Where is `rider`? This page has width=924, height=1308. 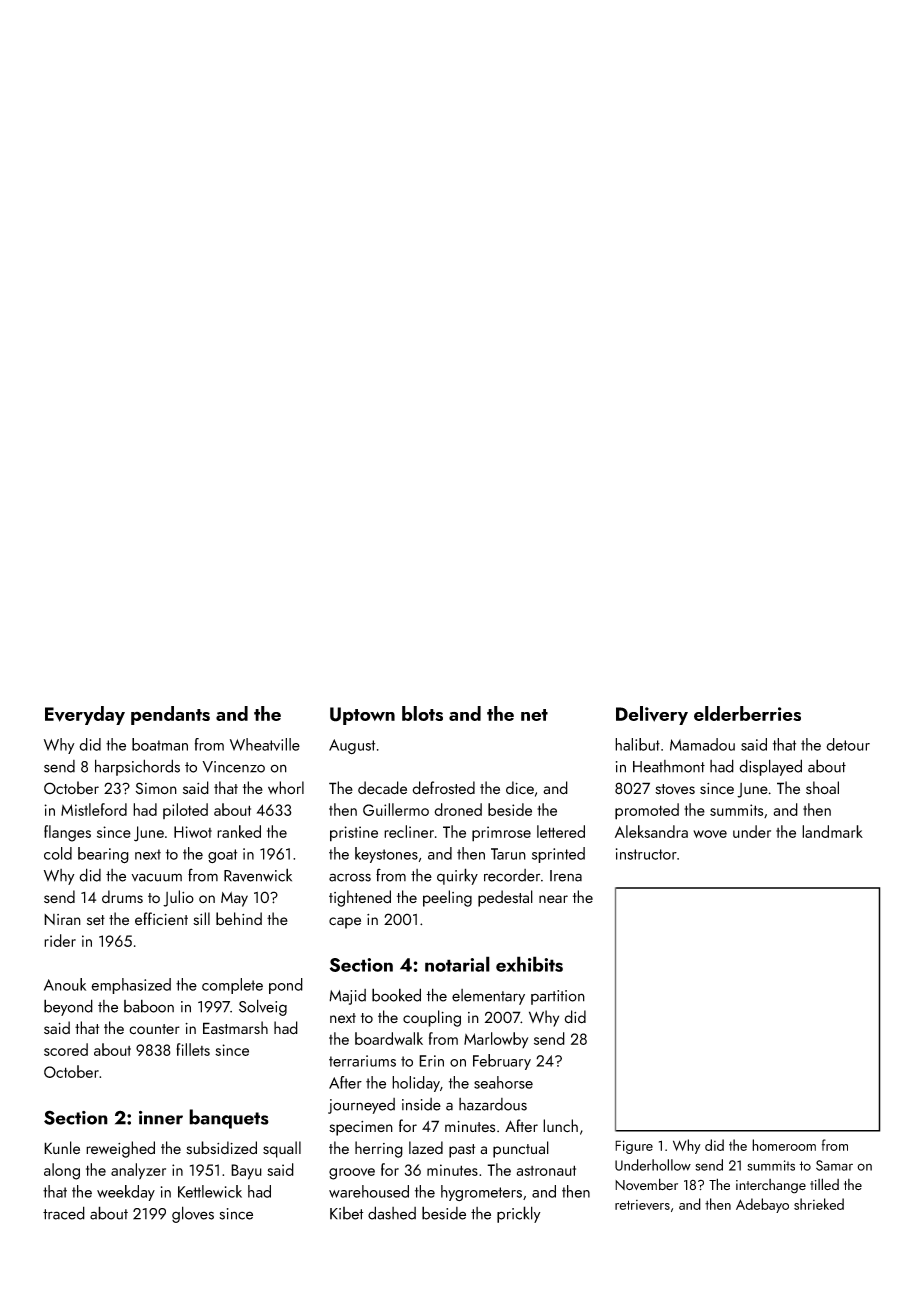
rider is located at coordinates (60, 940).
